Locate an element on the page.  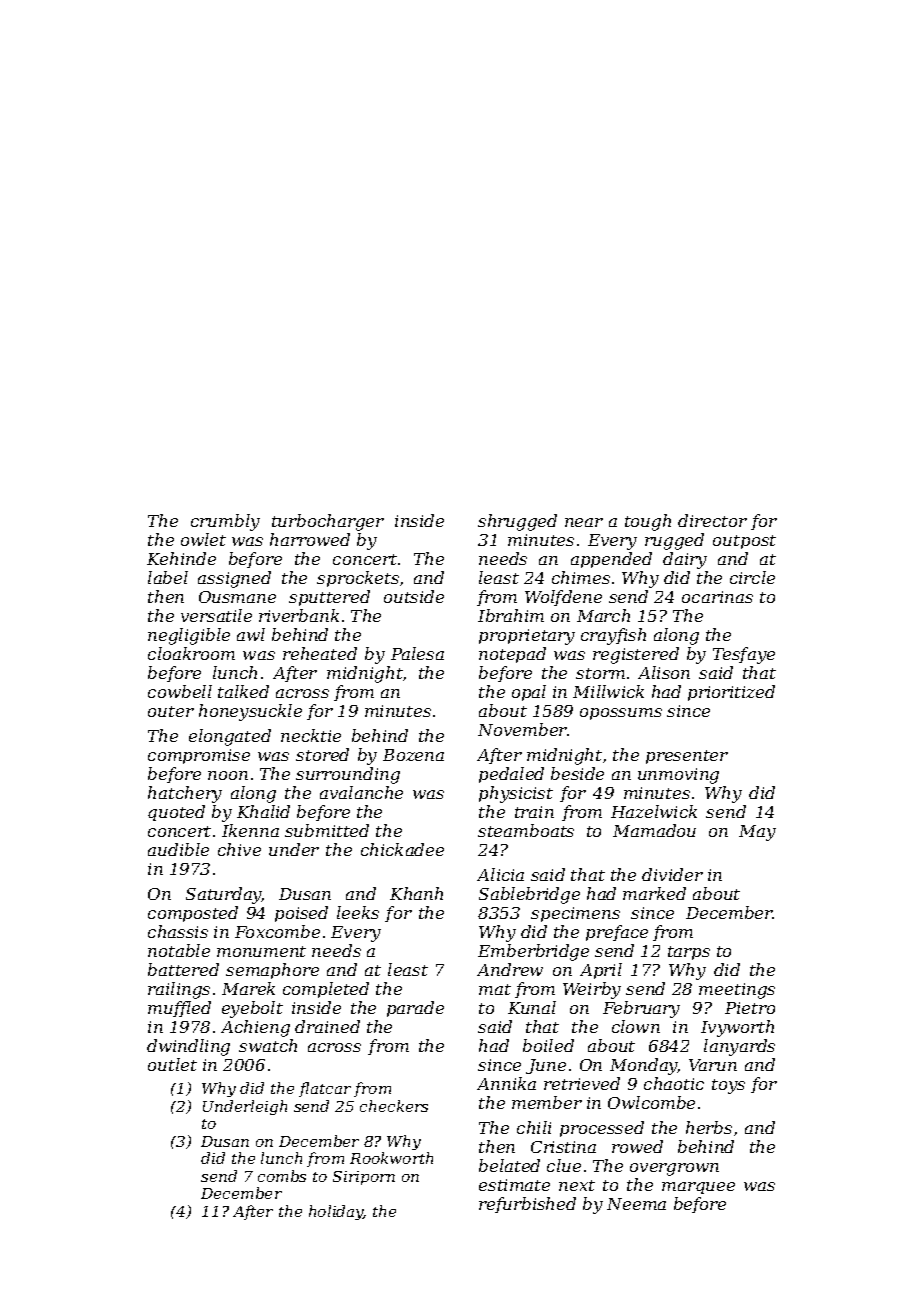
processed is located at coordinates (602, 1129).
